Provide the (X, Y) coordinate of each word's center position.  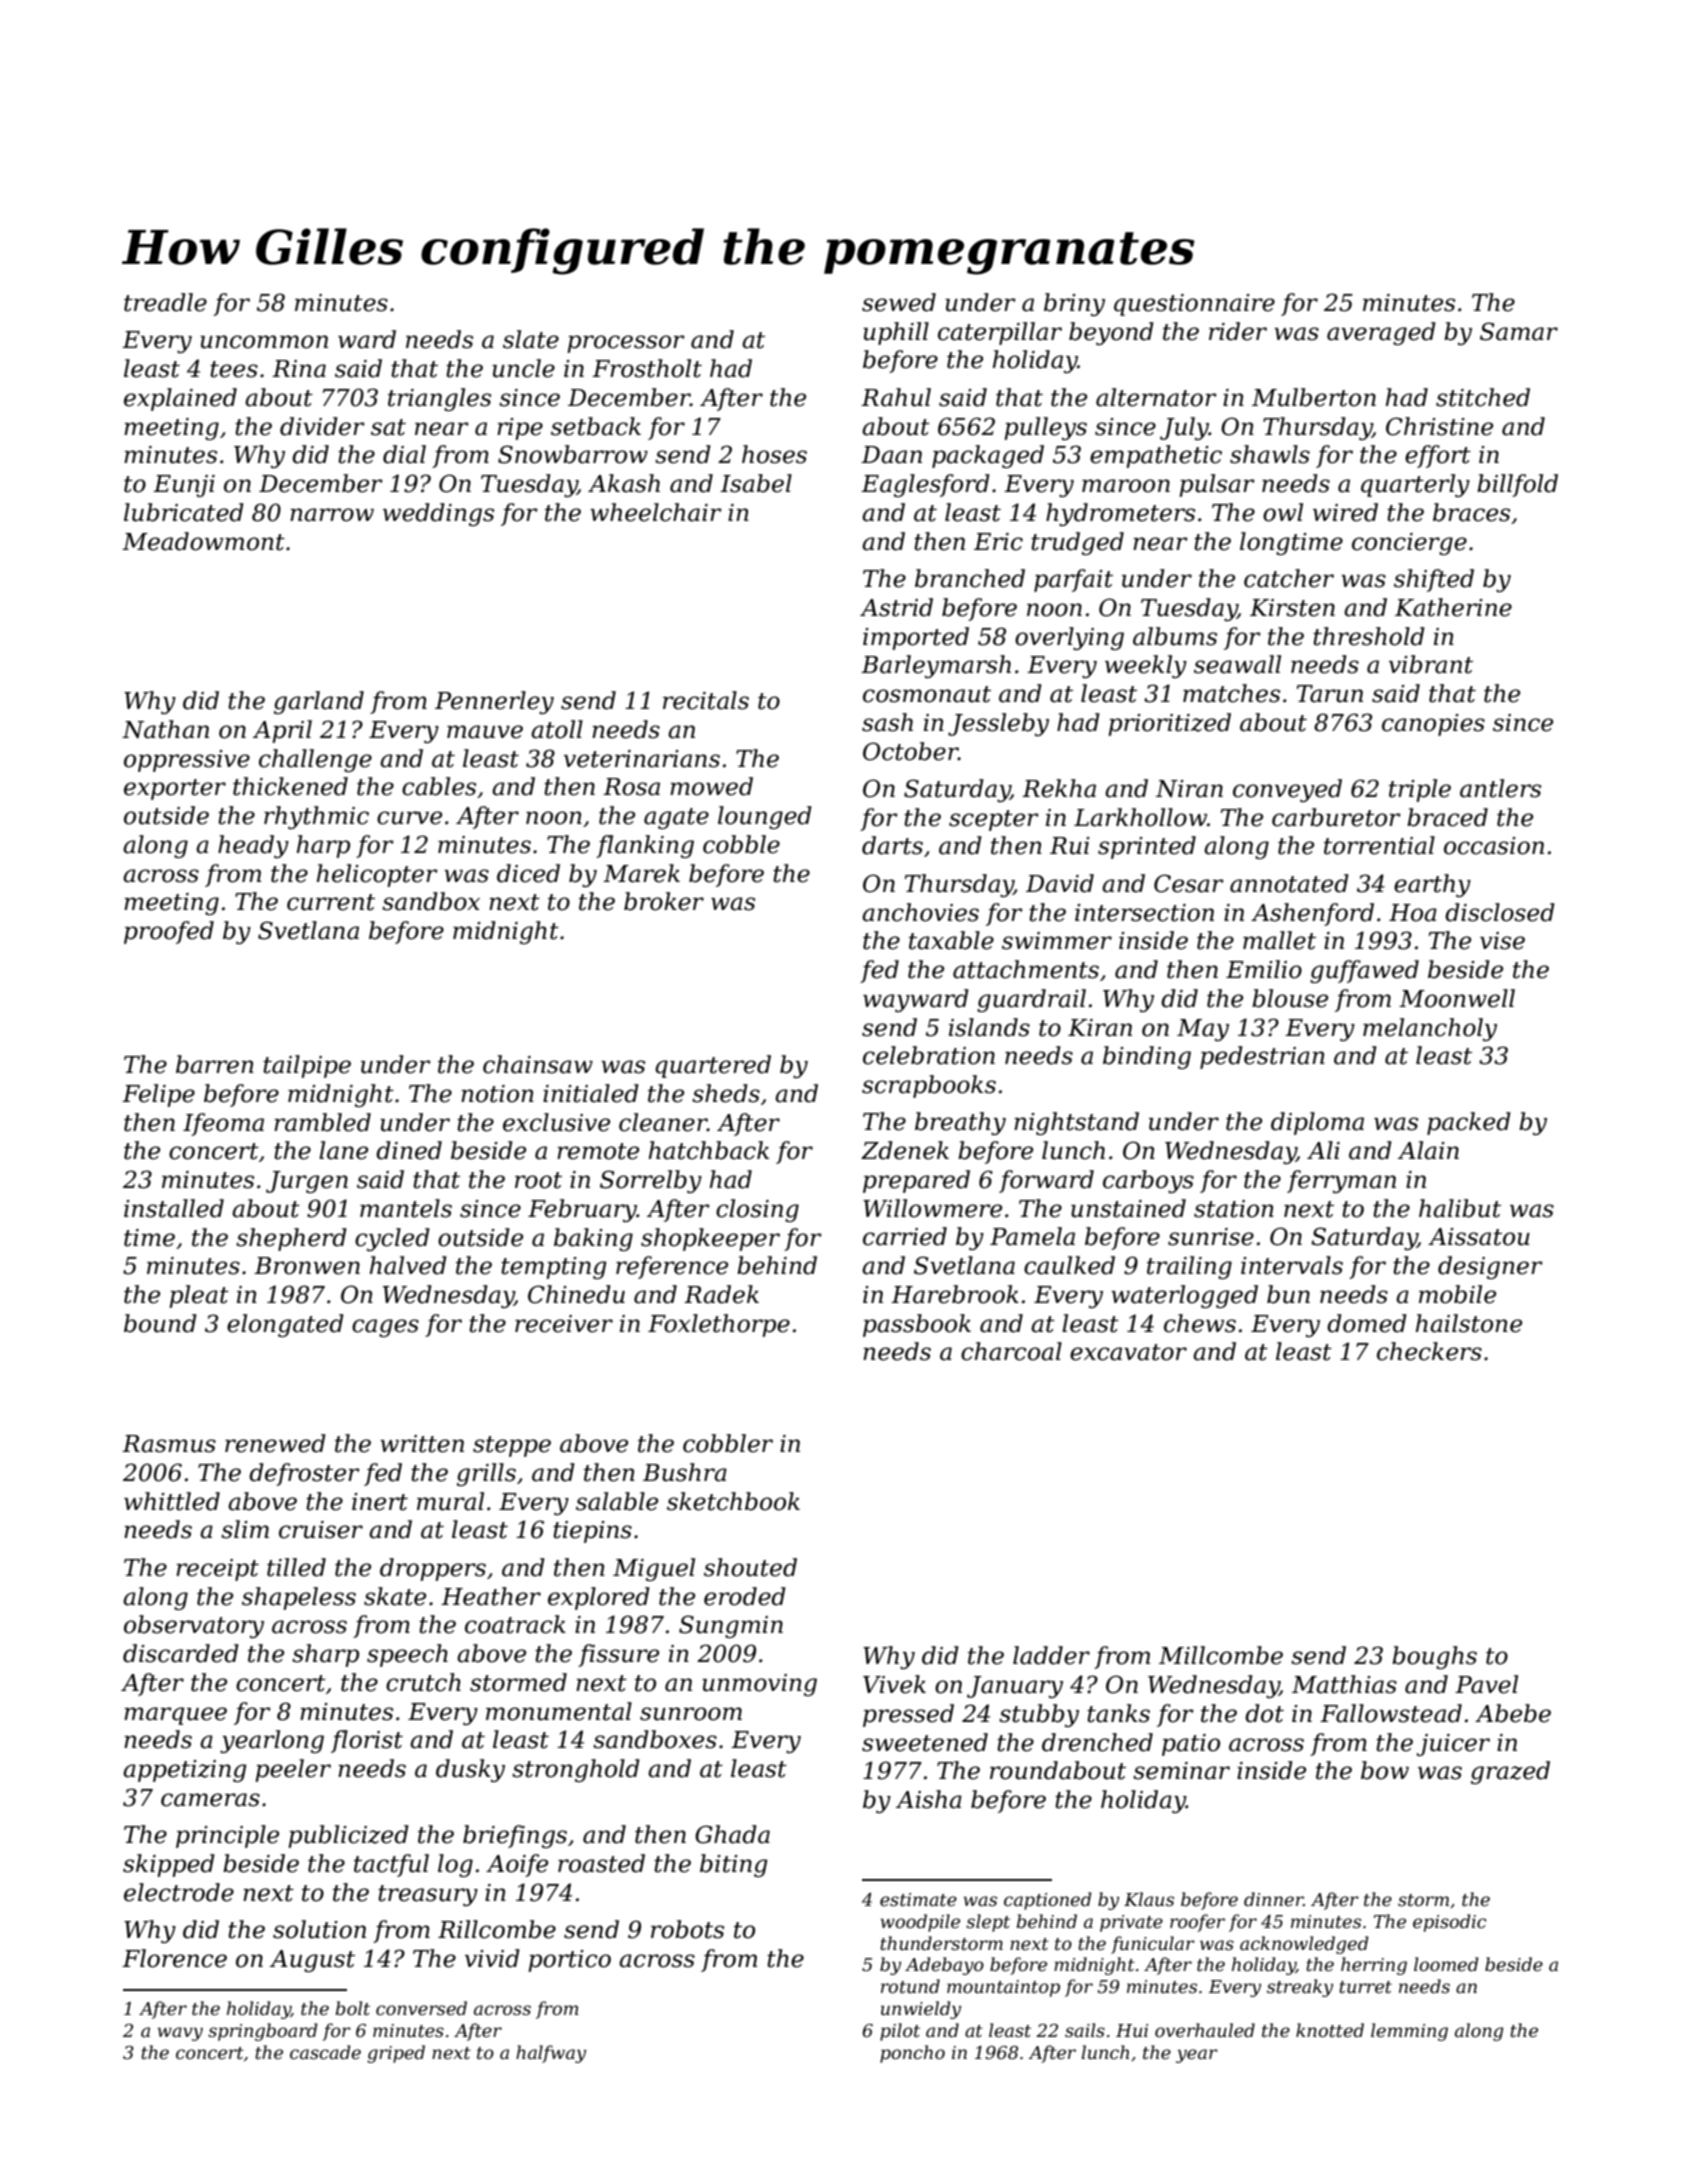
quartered (713, 1066)
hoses (774, 454)
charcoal (1011, 1351)
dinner (1273, 1899)
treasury (428, 1895)
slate (531, 339)
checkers (1429, 1351)
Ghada (732, 1834)
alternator (1156, 397)
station (1234, 1209)
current (331, 902)
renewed (275, 1443)
